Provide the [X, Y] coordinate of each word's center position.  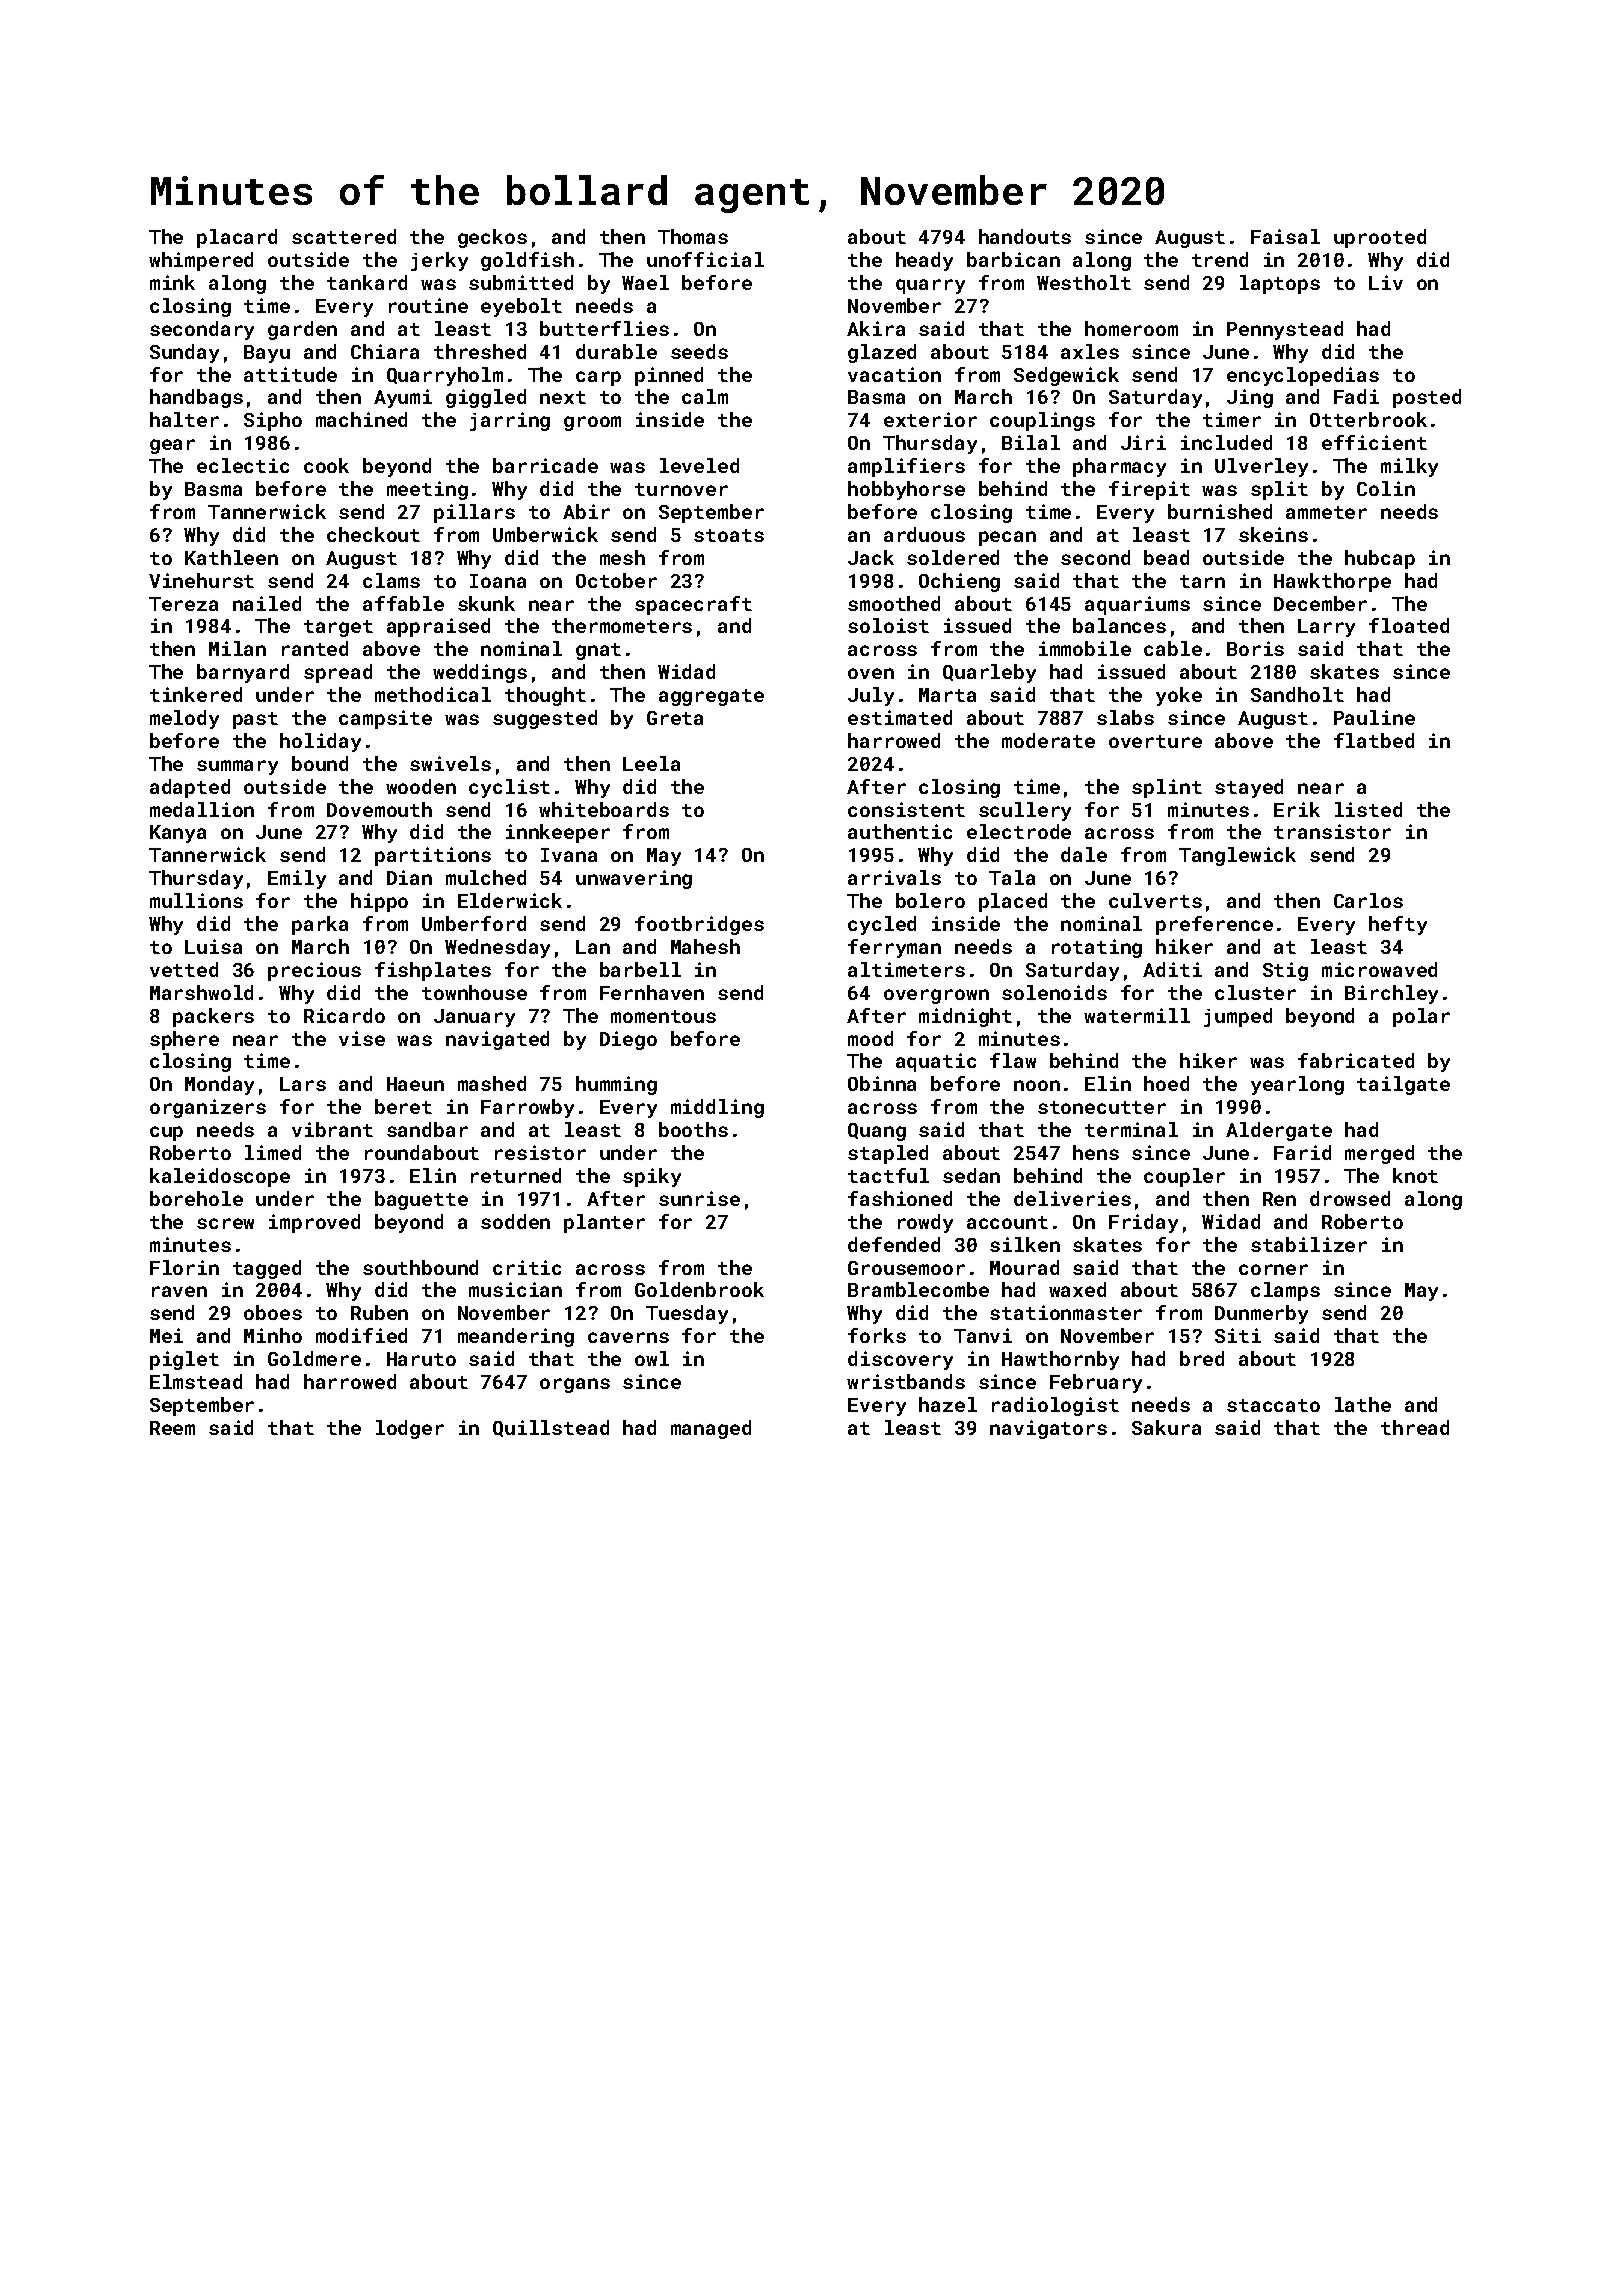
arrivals [894, 877]
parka [320, 925]
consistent [906, 809]
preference [1214, 925]
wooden [421, 786]
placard [237, 238]
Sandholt [1297, 694]
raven [179, 1291]
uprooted [1380, 238]
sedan [971, 1175]
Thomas [693, 236]
